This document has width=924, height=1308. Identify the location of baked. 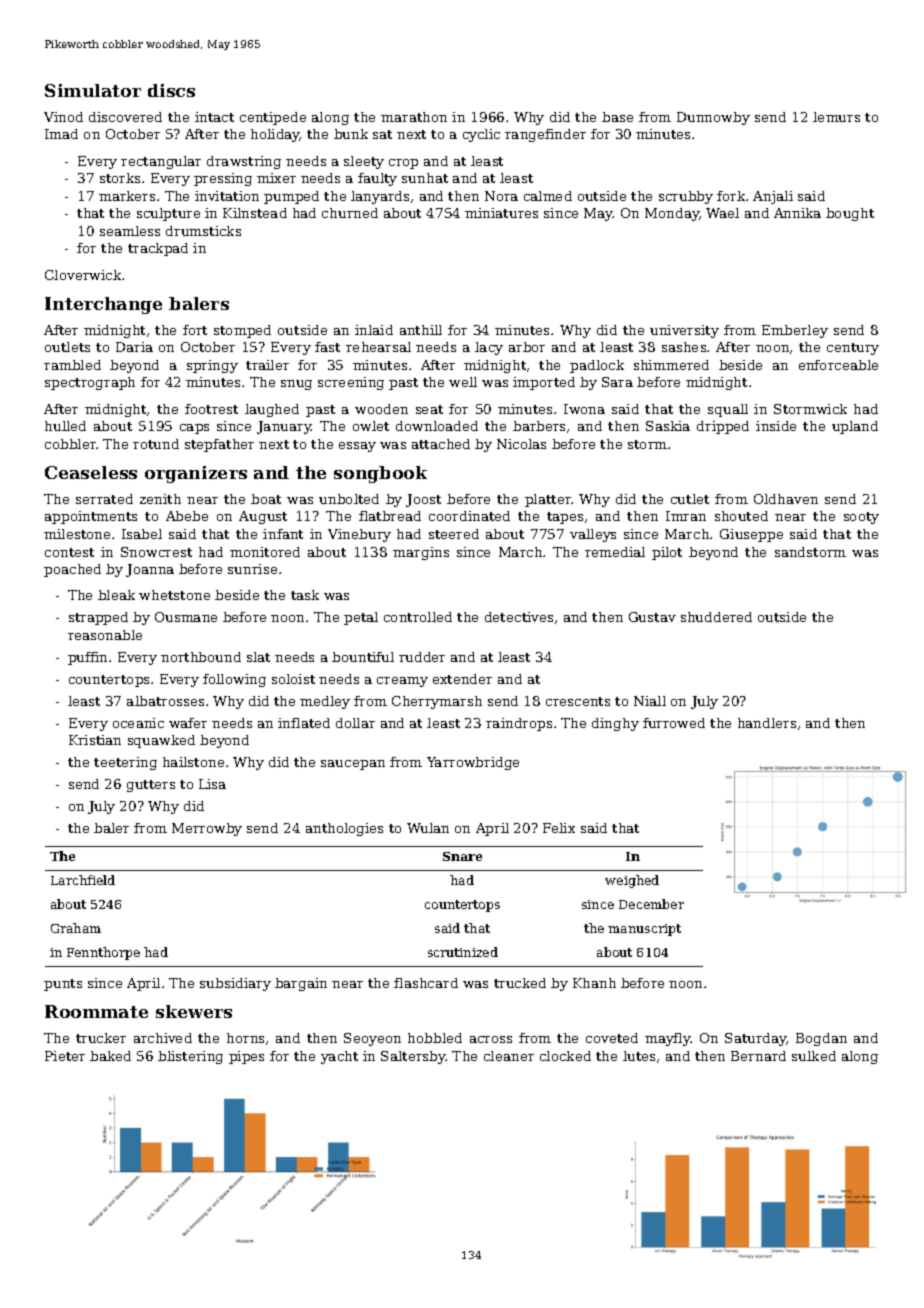
(110, 1056).
